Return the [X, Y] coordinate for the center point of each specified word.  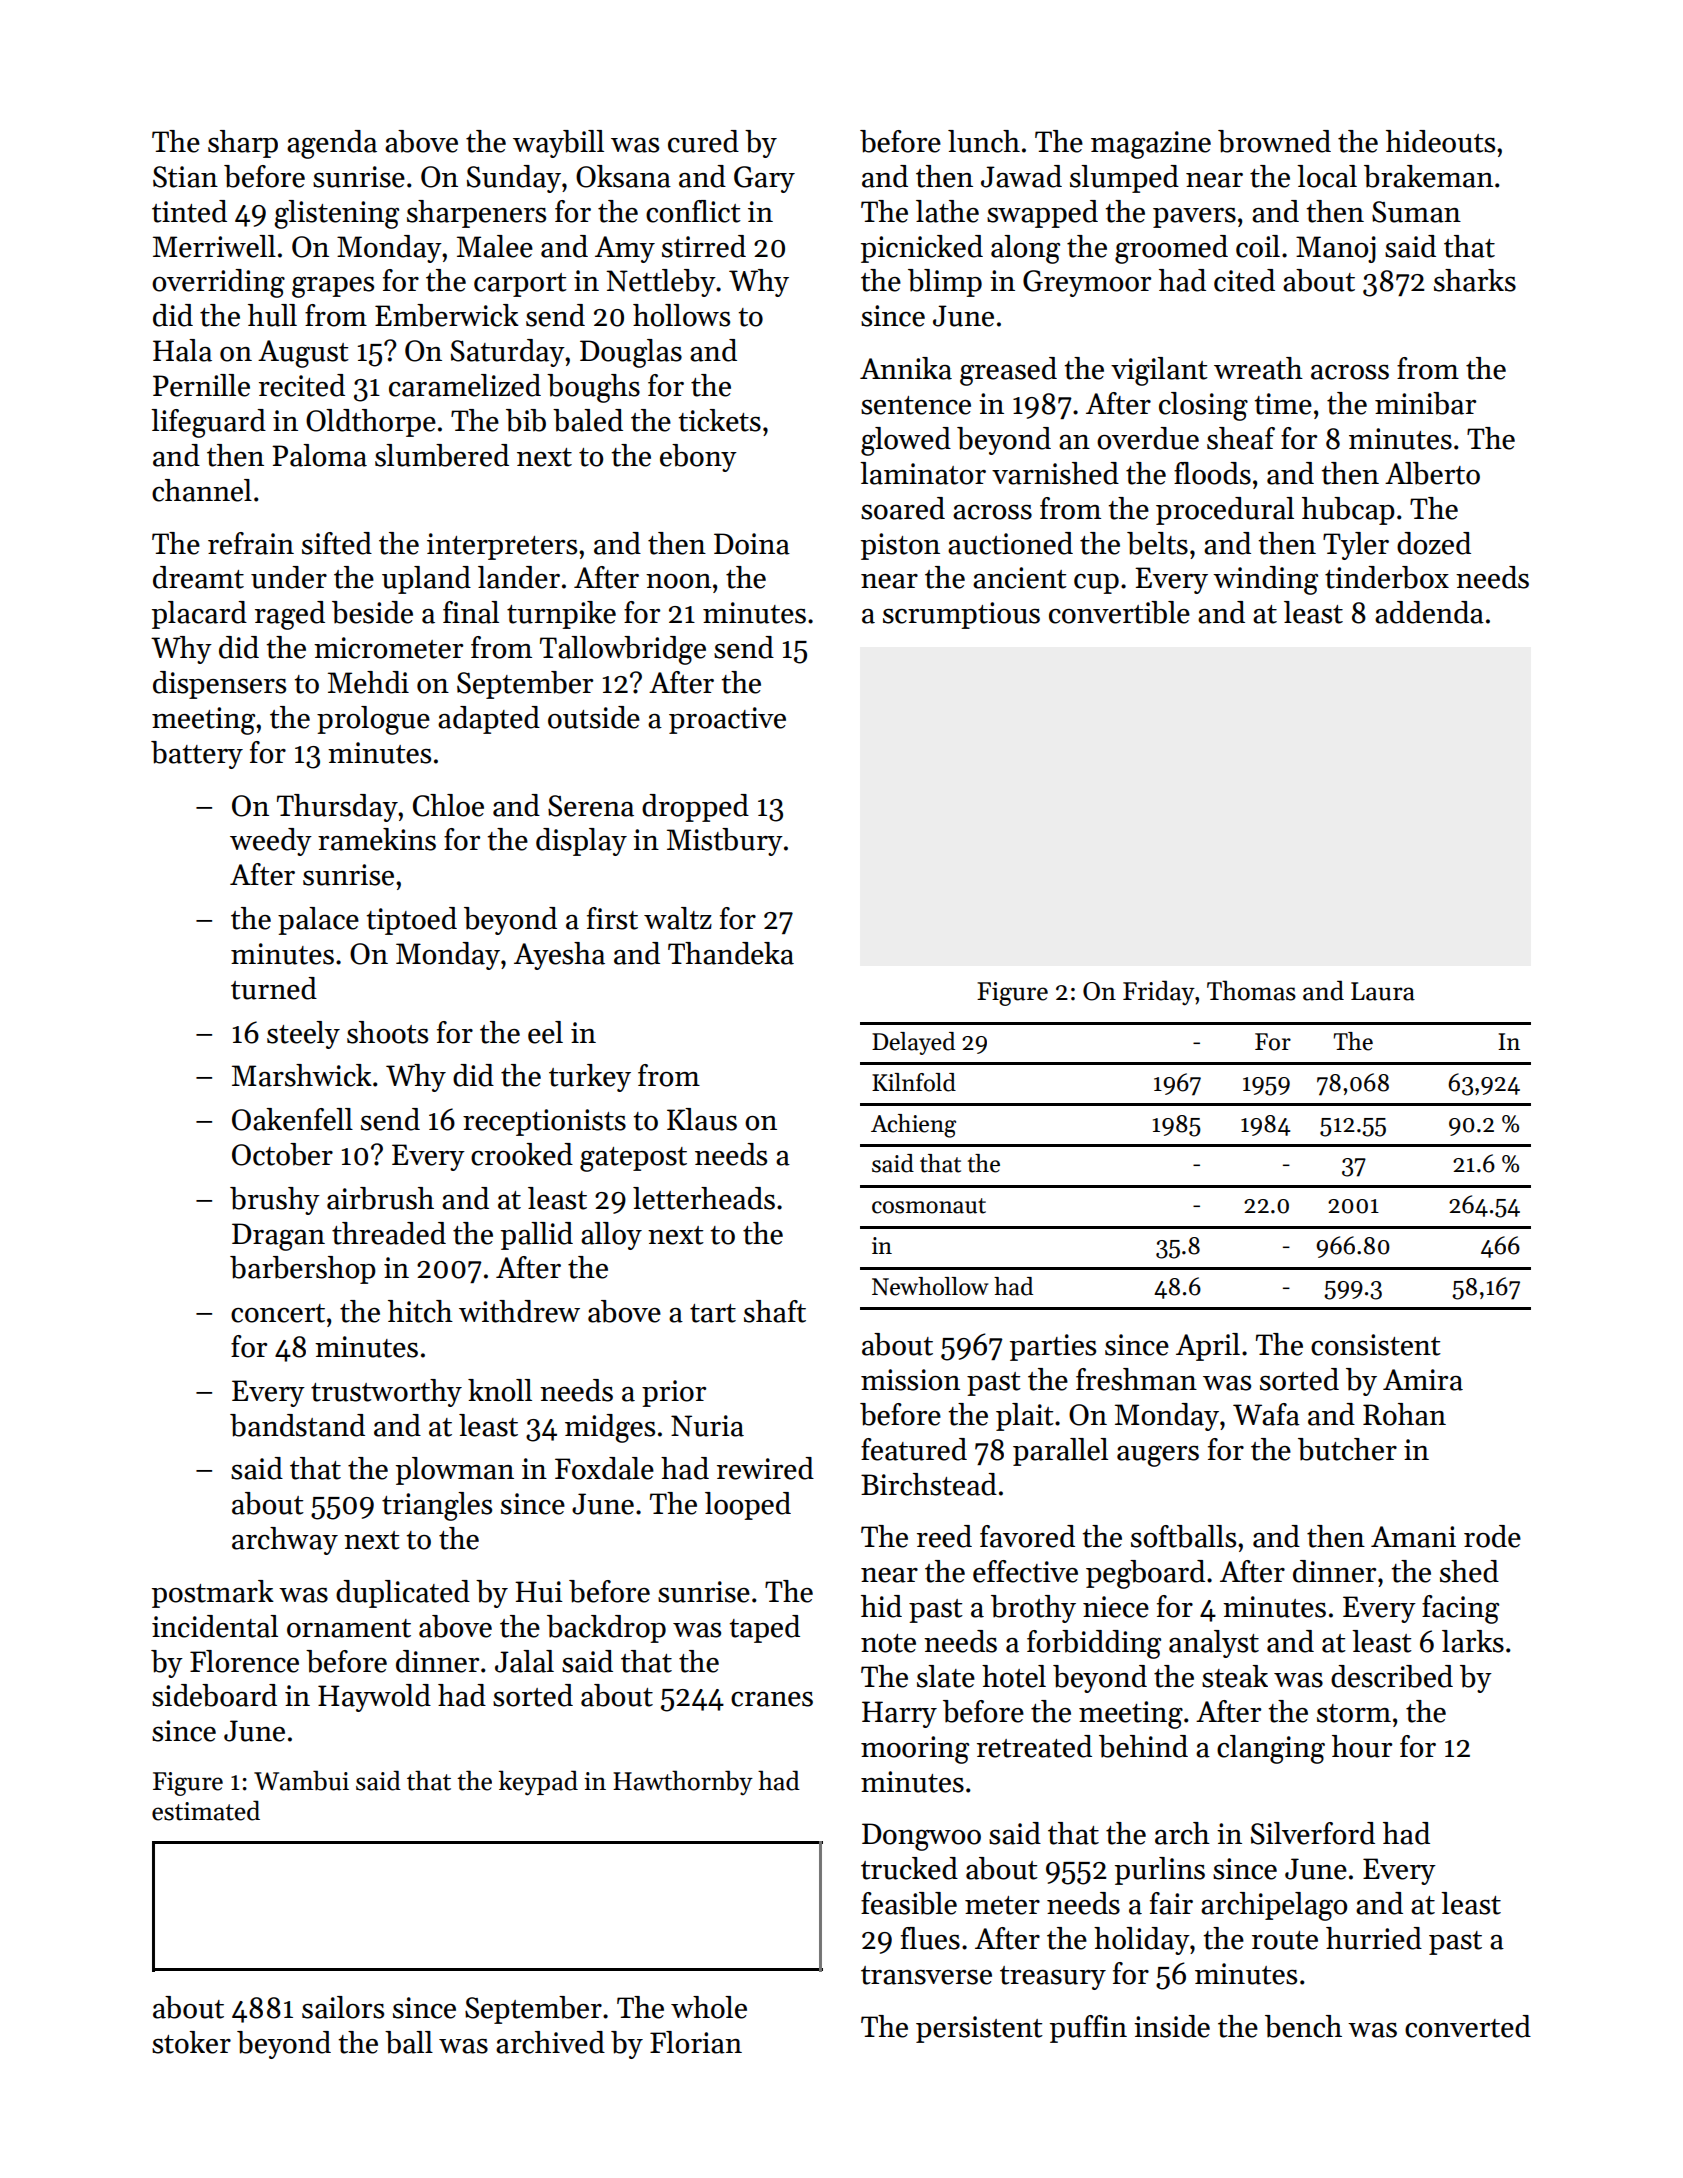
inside [1172, 2026]
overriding [218, 283]
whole [709, 2007]
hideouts [1440, 141]
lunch [984, 141]
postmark [213, 1594]
